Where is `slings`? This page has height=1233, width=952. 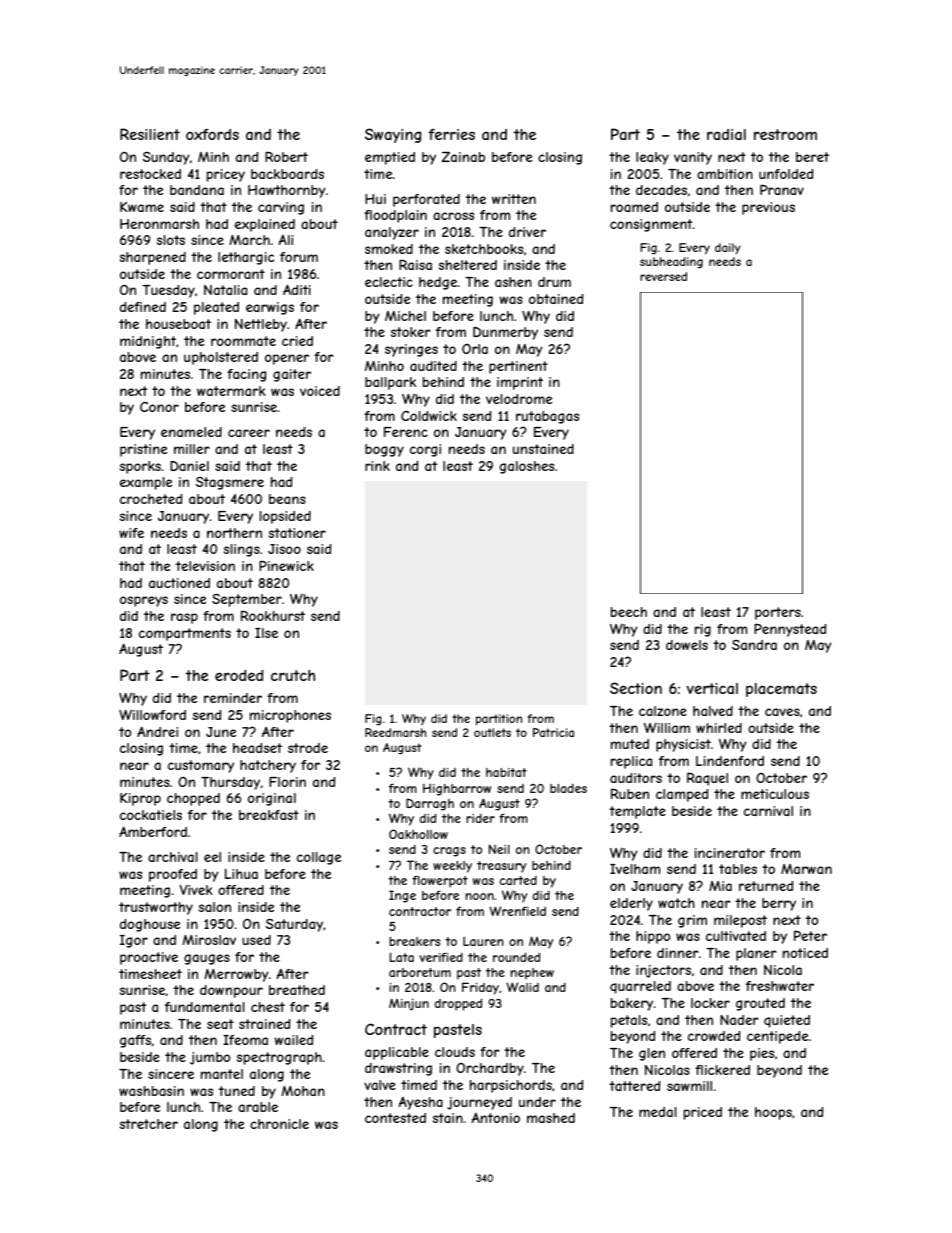 slings is located at coordinates (242, 550).
